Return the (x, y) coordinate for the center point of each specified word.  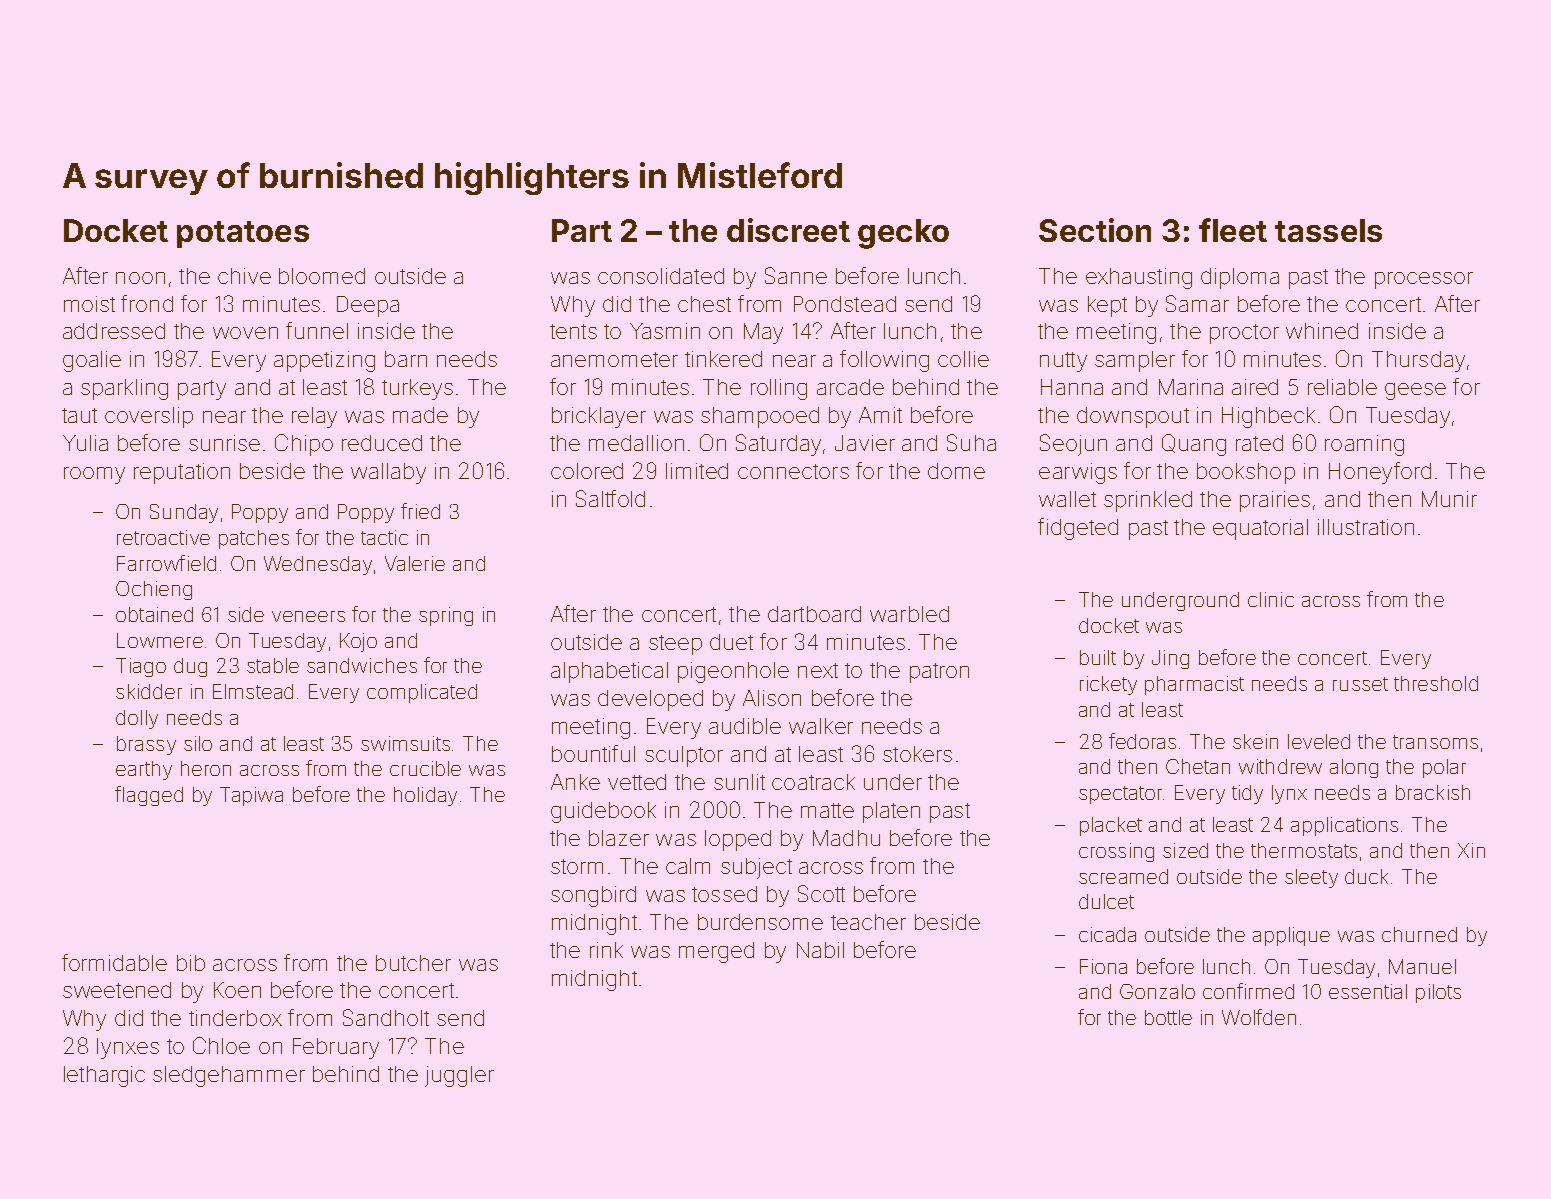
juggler (459, 1076)
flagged (149, 796)
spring (446, 616)
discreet (788, 230)
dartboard (814, 614)
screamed (1123, 876)
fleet (1233, 230)
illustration (1366, 527)
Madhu (846, 838)
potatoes (243, 234)
